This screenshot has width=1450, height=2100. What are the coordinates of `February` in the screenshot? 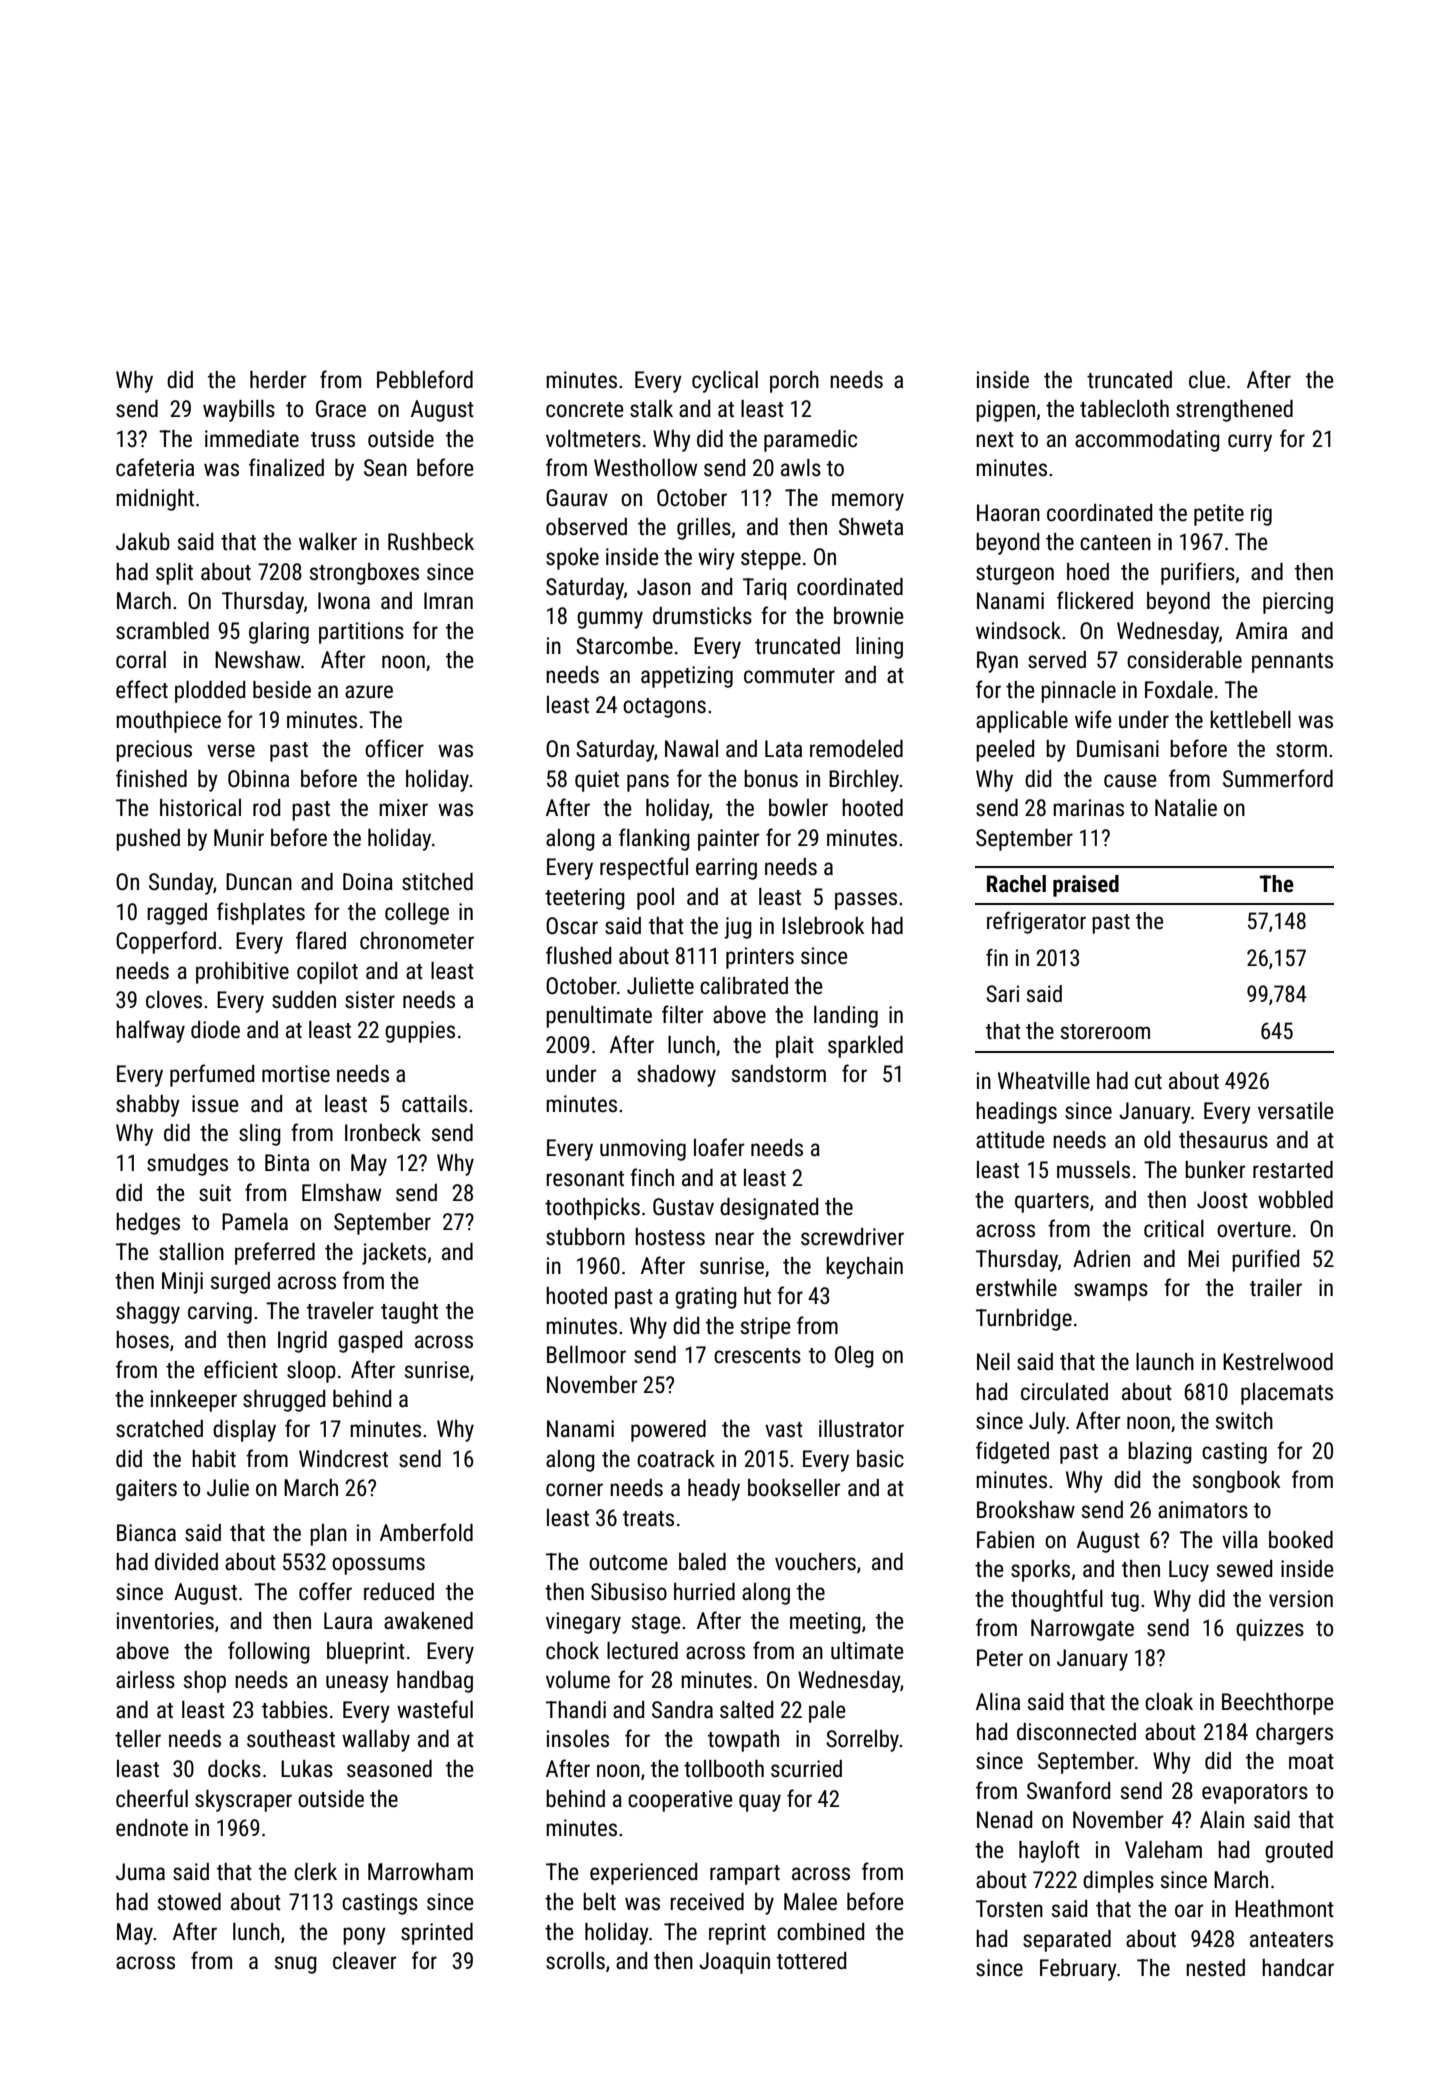 It's located at (1078, 1970).
